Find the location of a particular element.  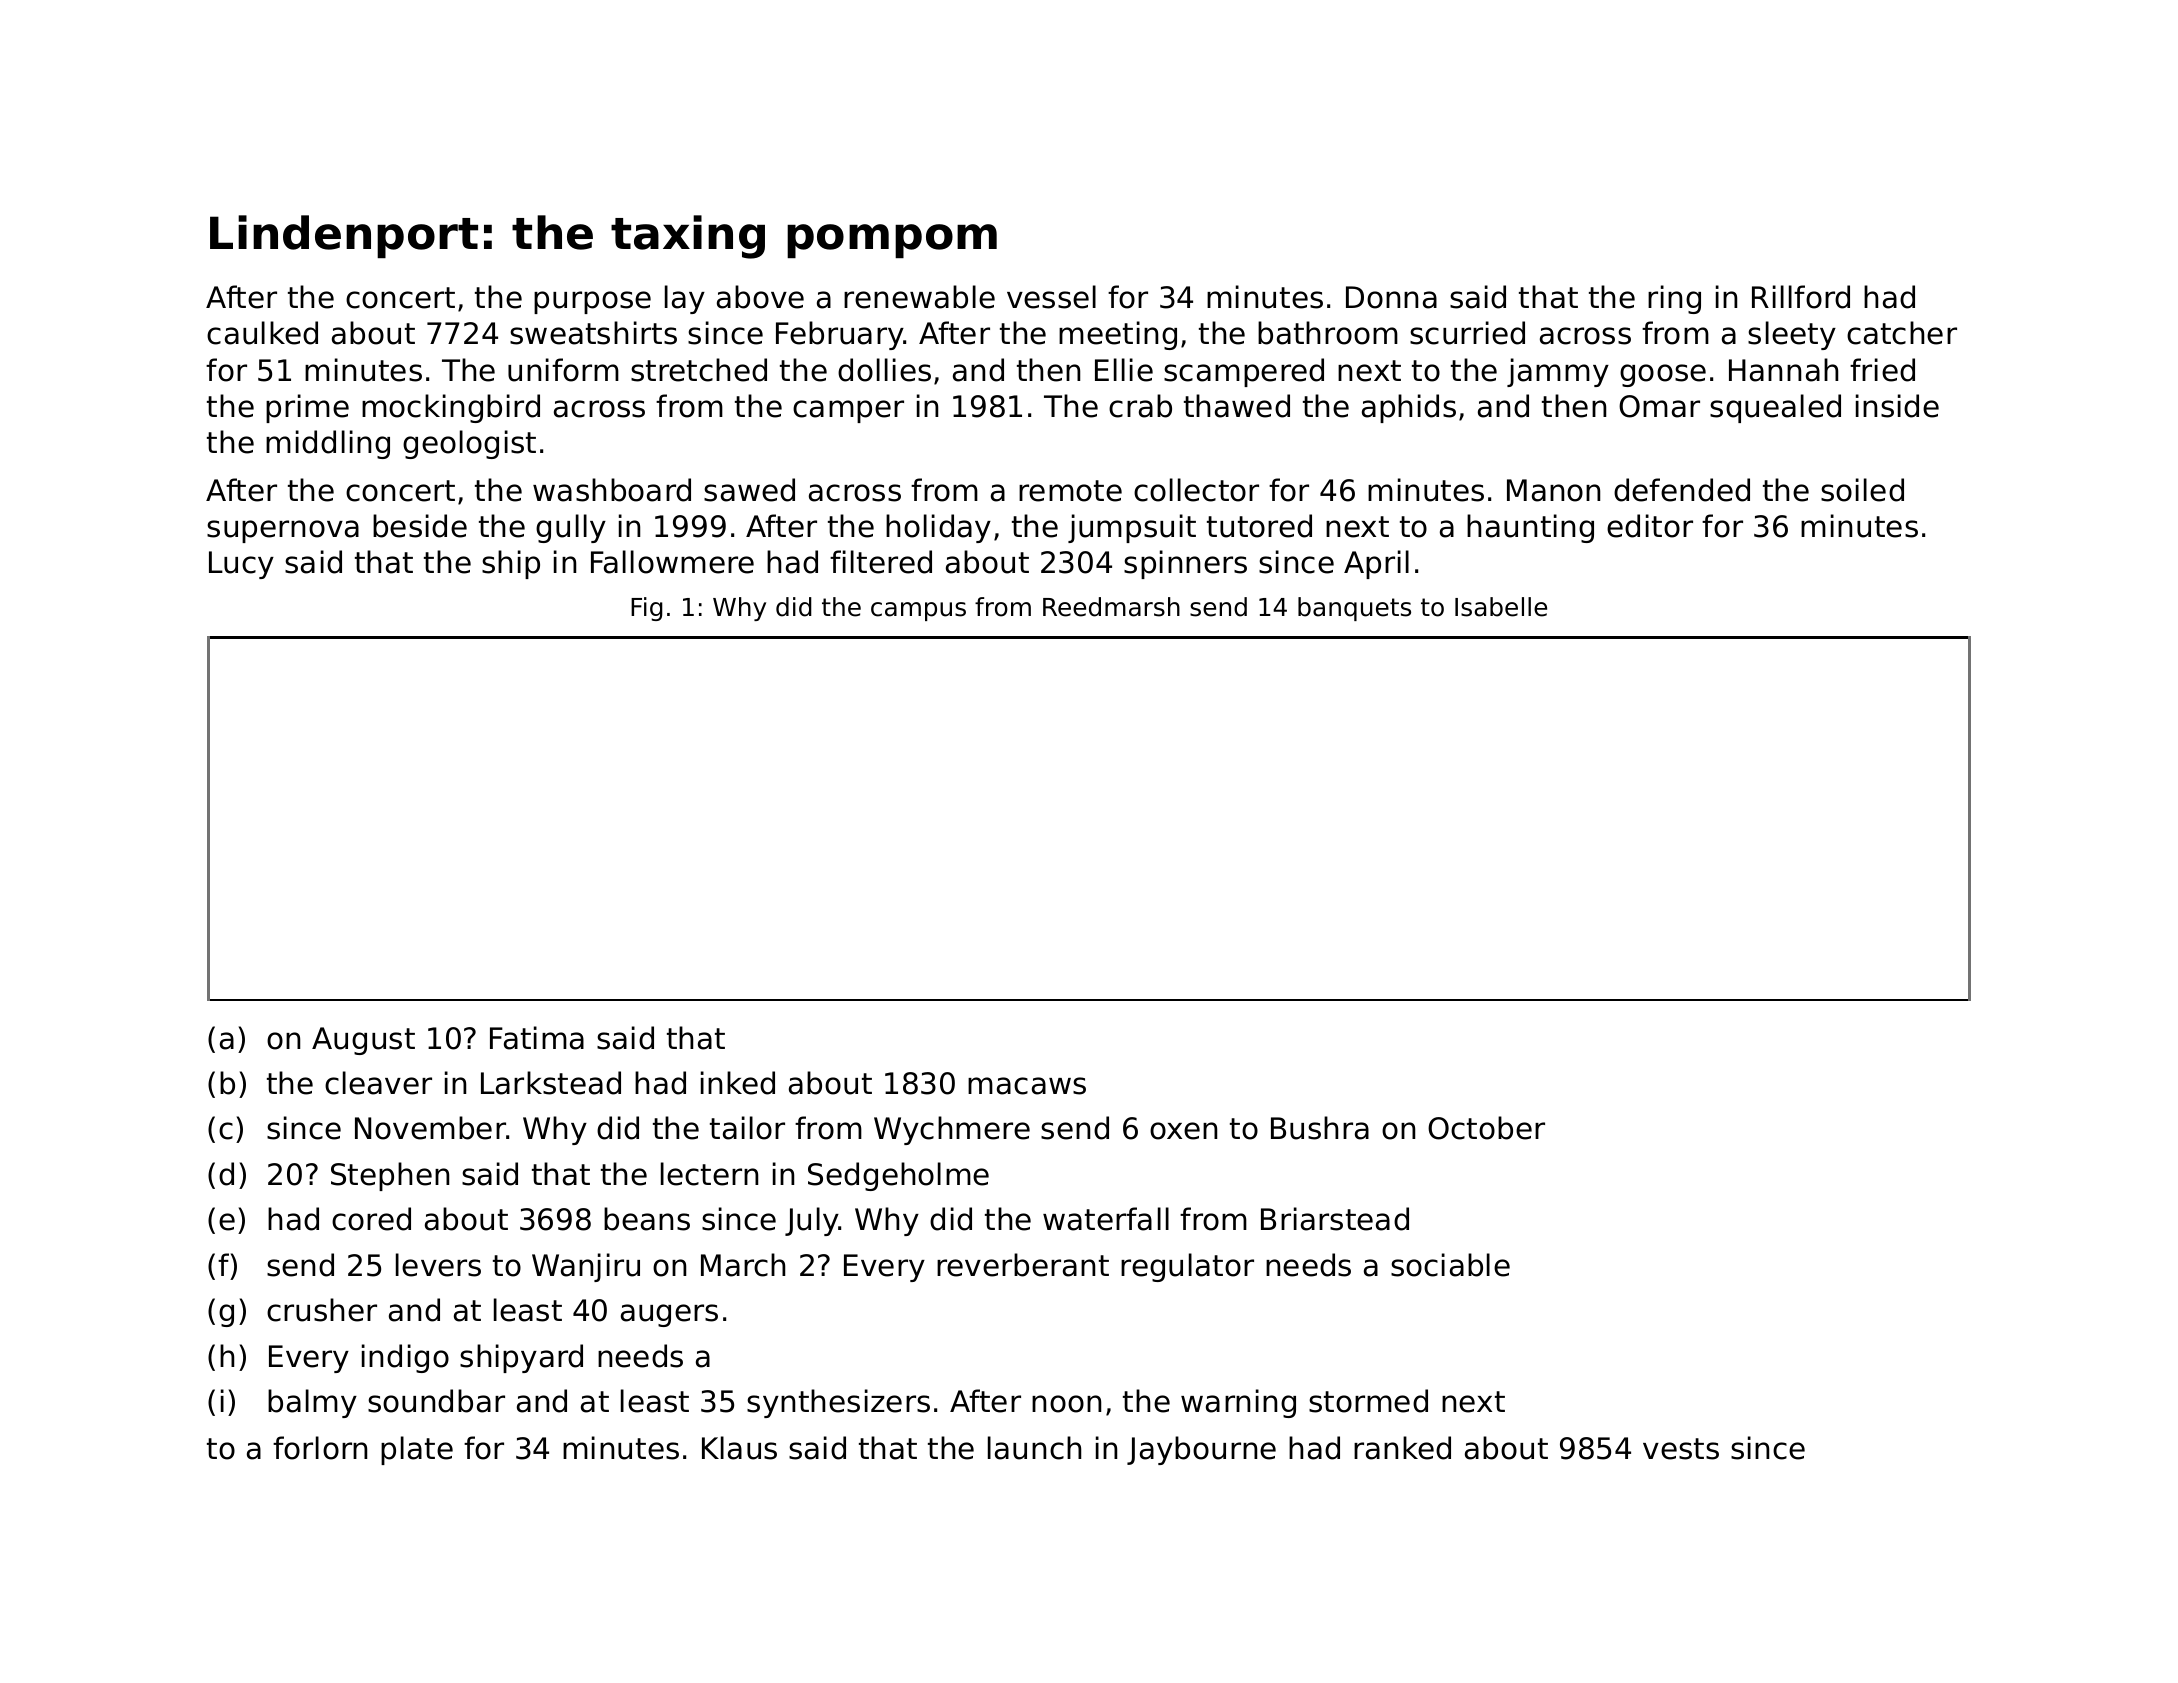

caulked is located at coordinates (262, 333).
